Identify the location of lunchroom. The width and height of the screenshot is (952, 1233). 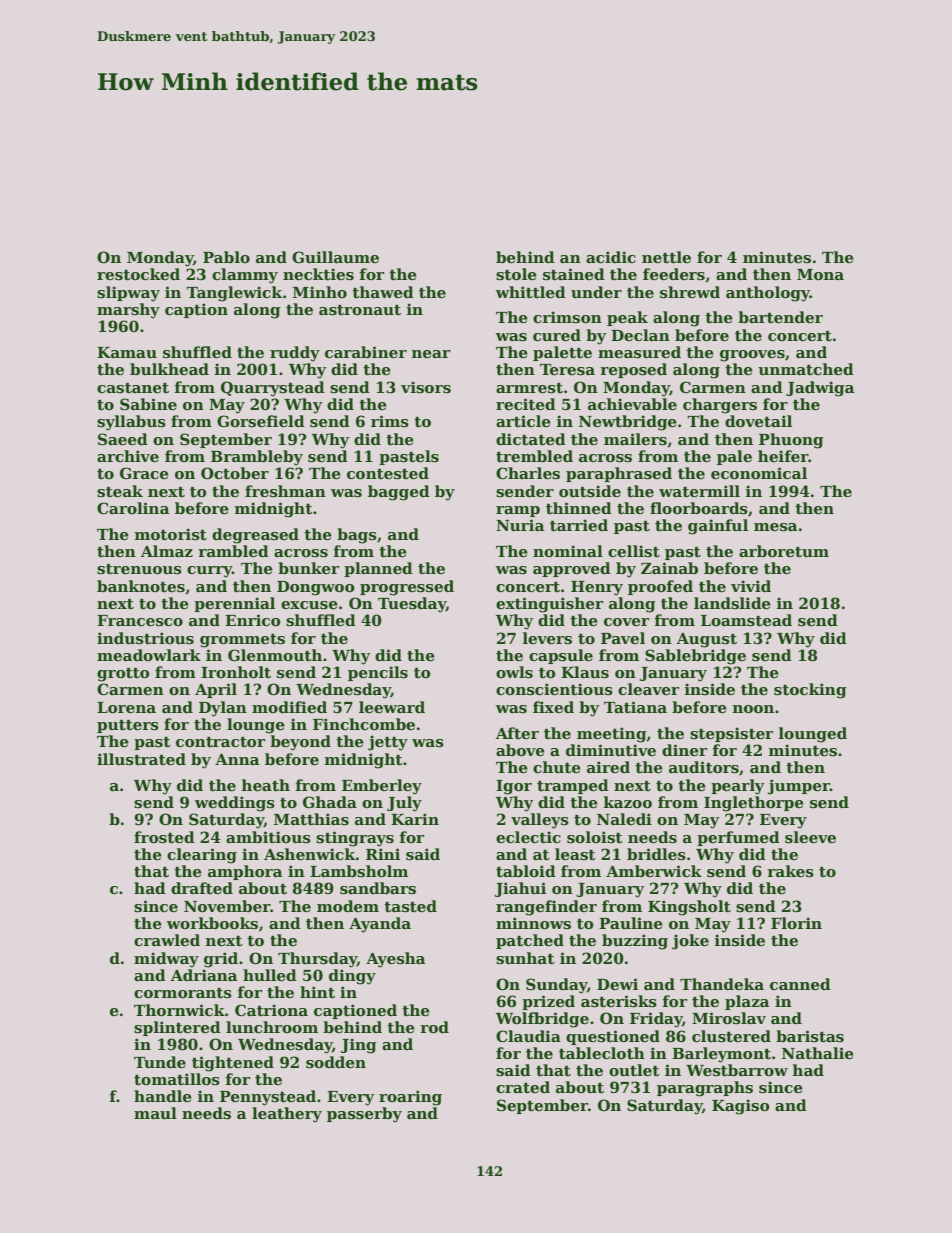
(272, 1027).
